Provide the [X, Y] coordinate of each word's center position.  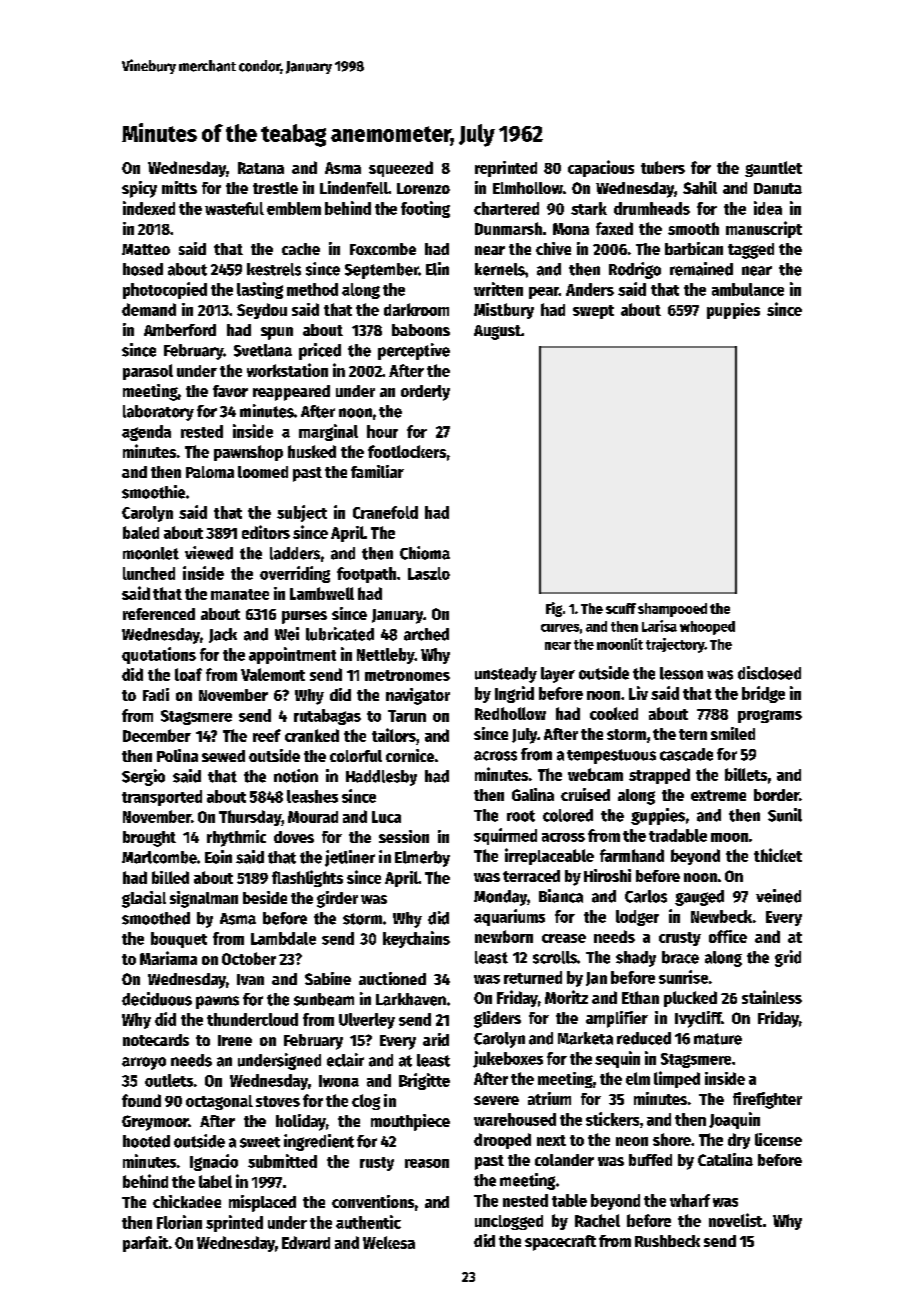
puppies [733, 311]
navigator [418, 696]
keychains [416, 939]
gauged [699, 898]
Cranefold [385, 512]
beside [265, 897]
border [776, 795]
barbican [694, 248]
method [312, 289]
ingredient [319, 1142]
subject [302, 513]
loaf [188, 674]
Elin [437, 269]
